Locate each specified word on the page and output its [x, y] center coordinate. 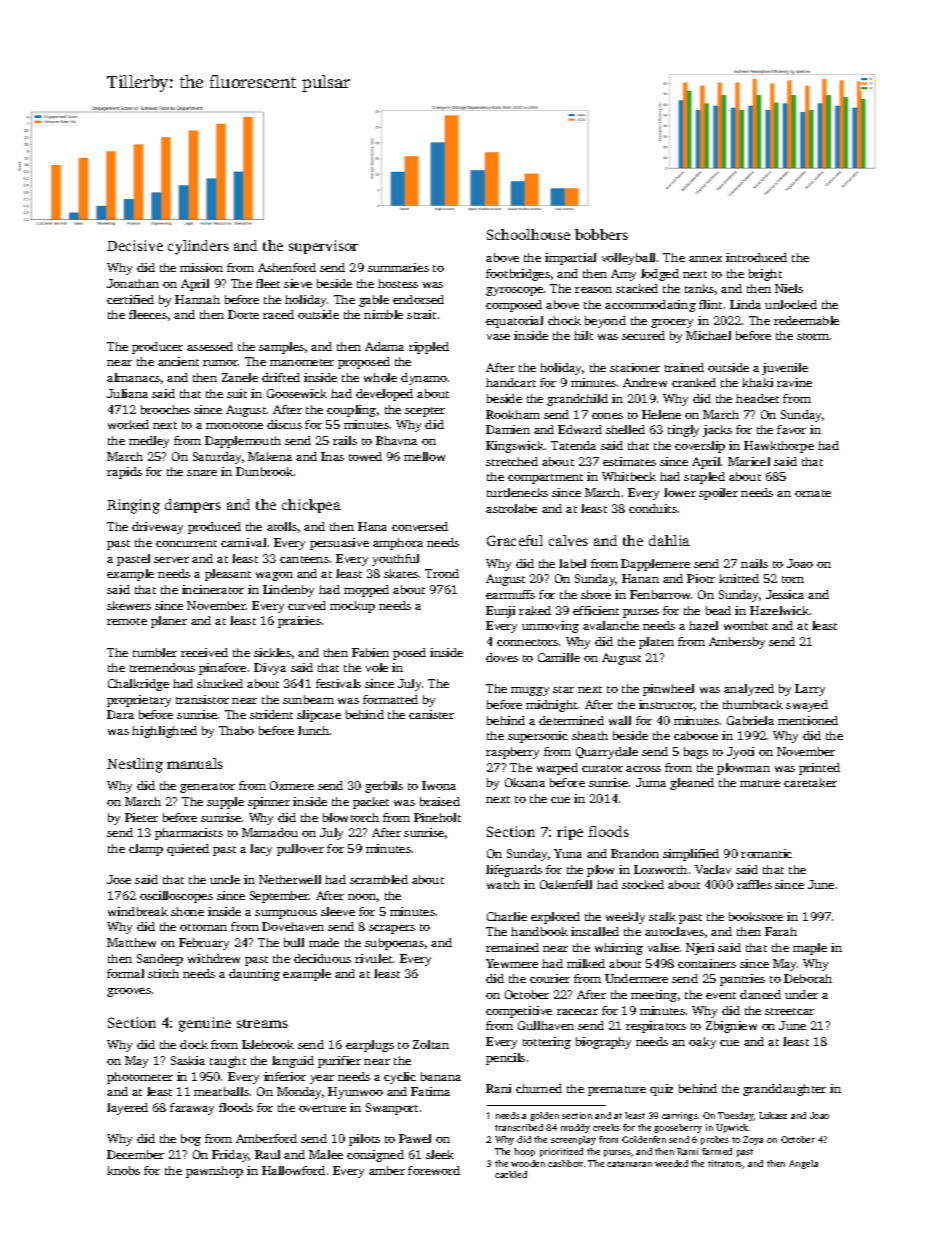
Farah [781, 931]
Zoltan [431, 1044]
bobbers [601, 234]
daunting [254, 975]
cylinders [198, 247]
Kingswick [515, 447]
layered [127, 1109]
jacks [717, 431]
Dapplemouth [243, 442]
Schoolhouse [528, 234]
